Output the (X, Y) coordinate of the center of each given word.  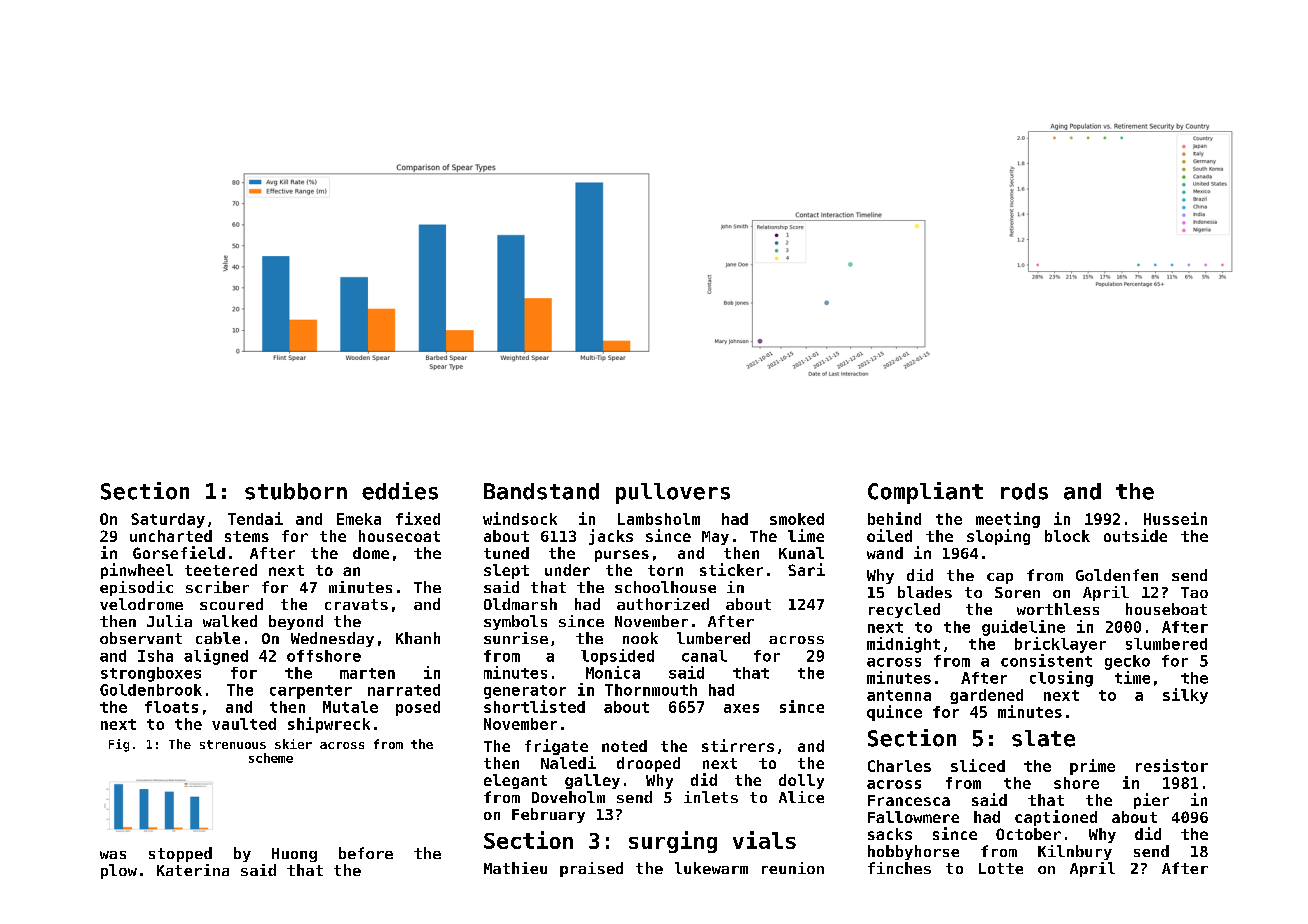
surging (673, 842)
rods (1024, 491)
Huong (294, 855)
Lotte (1001, 868)
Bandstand (541, 491)
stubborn (296, 491)
